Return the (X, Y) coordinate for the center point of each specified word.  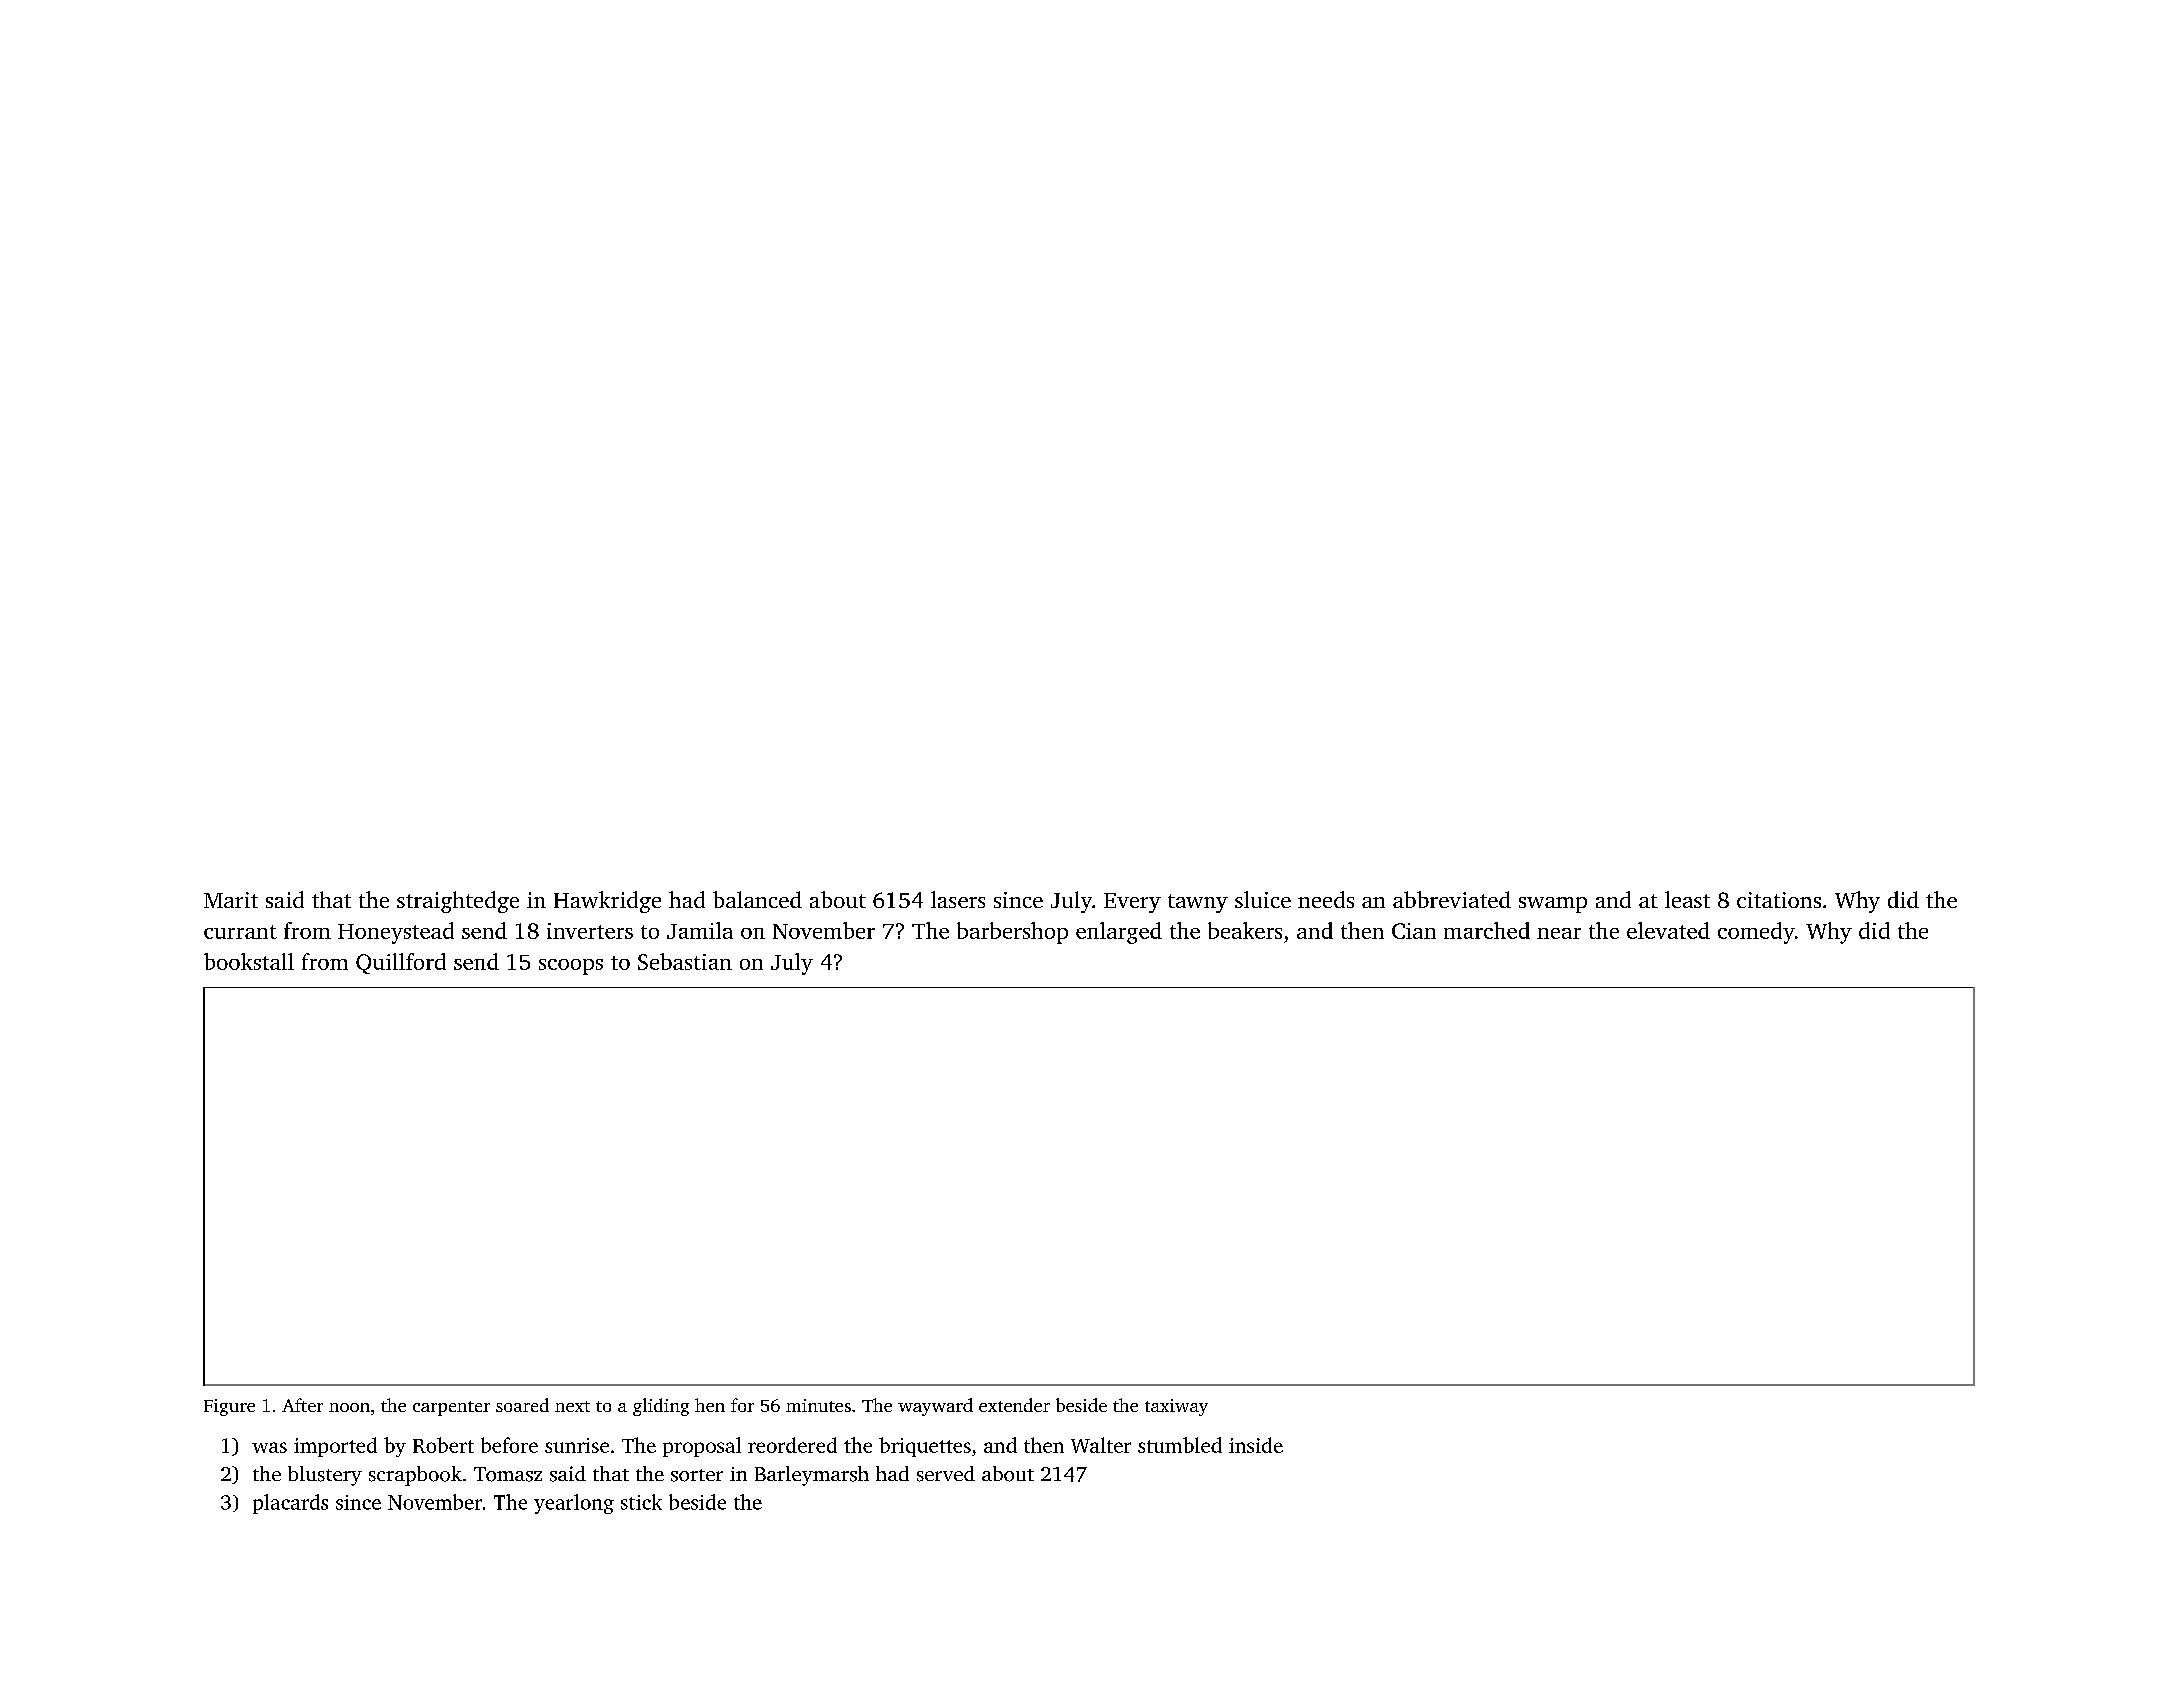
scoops (571, 967)
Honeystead (396, 933)
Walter (1101, 1445)
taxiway (1176, 1407)
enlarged (1119, 933)
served (946, 1474)
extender (1014, 1405)
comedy (1756, 933)
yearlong (574, 1504)
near (1559, 933)
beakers (1245, 930)
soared (522, 1405)
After (302, 1405)
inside (1256, 1445)
